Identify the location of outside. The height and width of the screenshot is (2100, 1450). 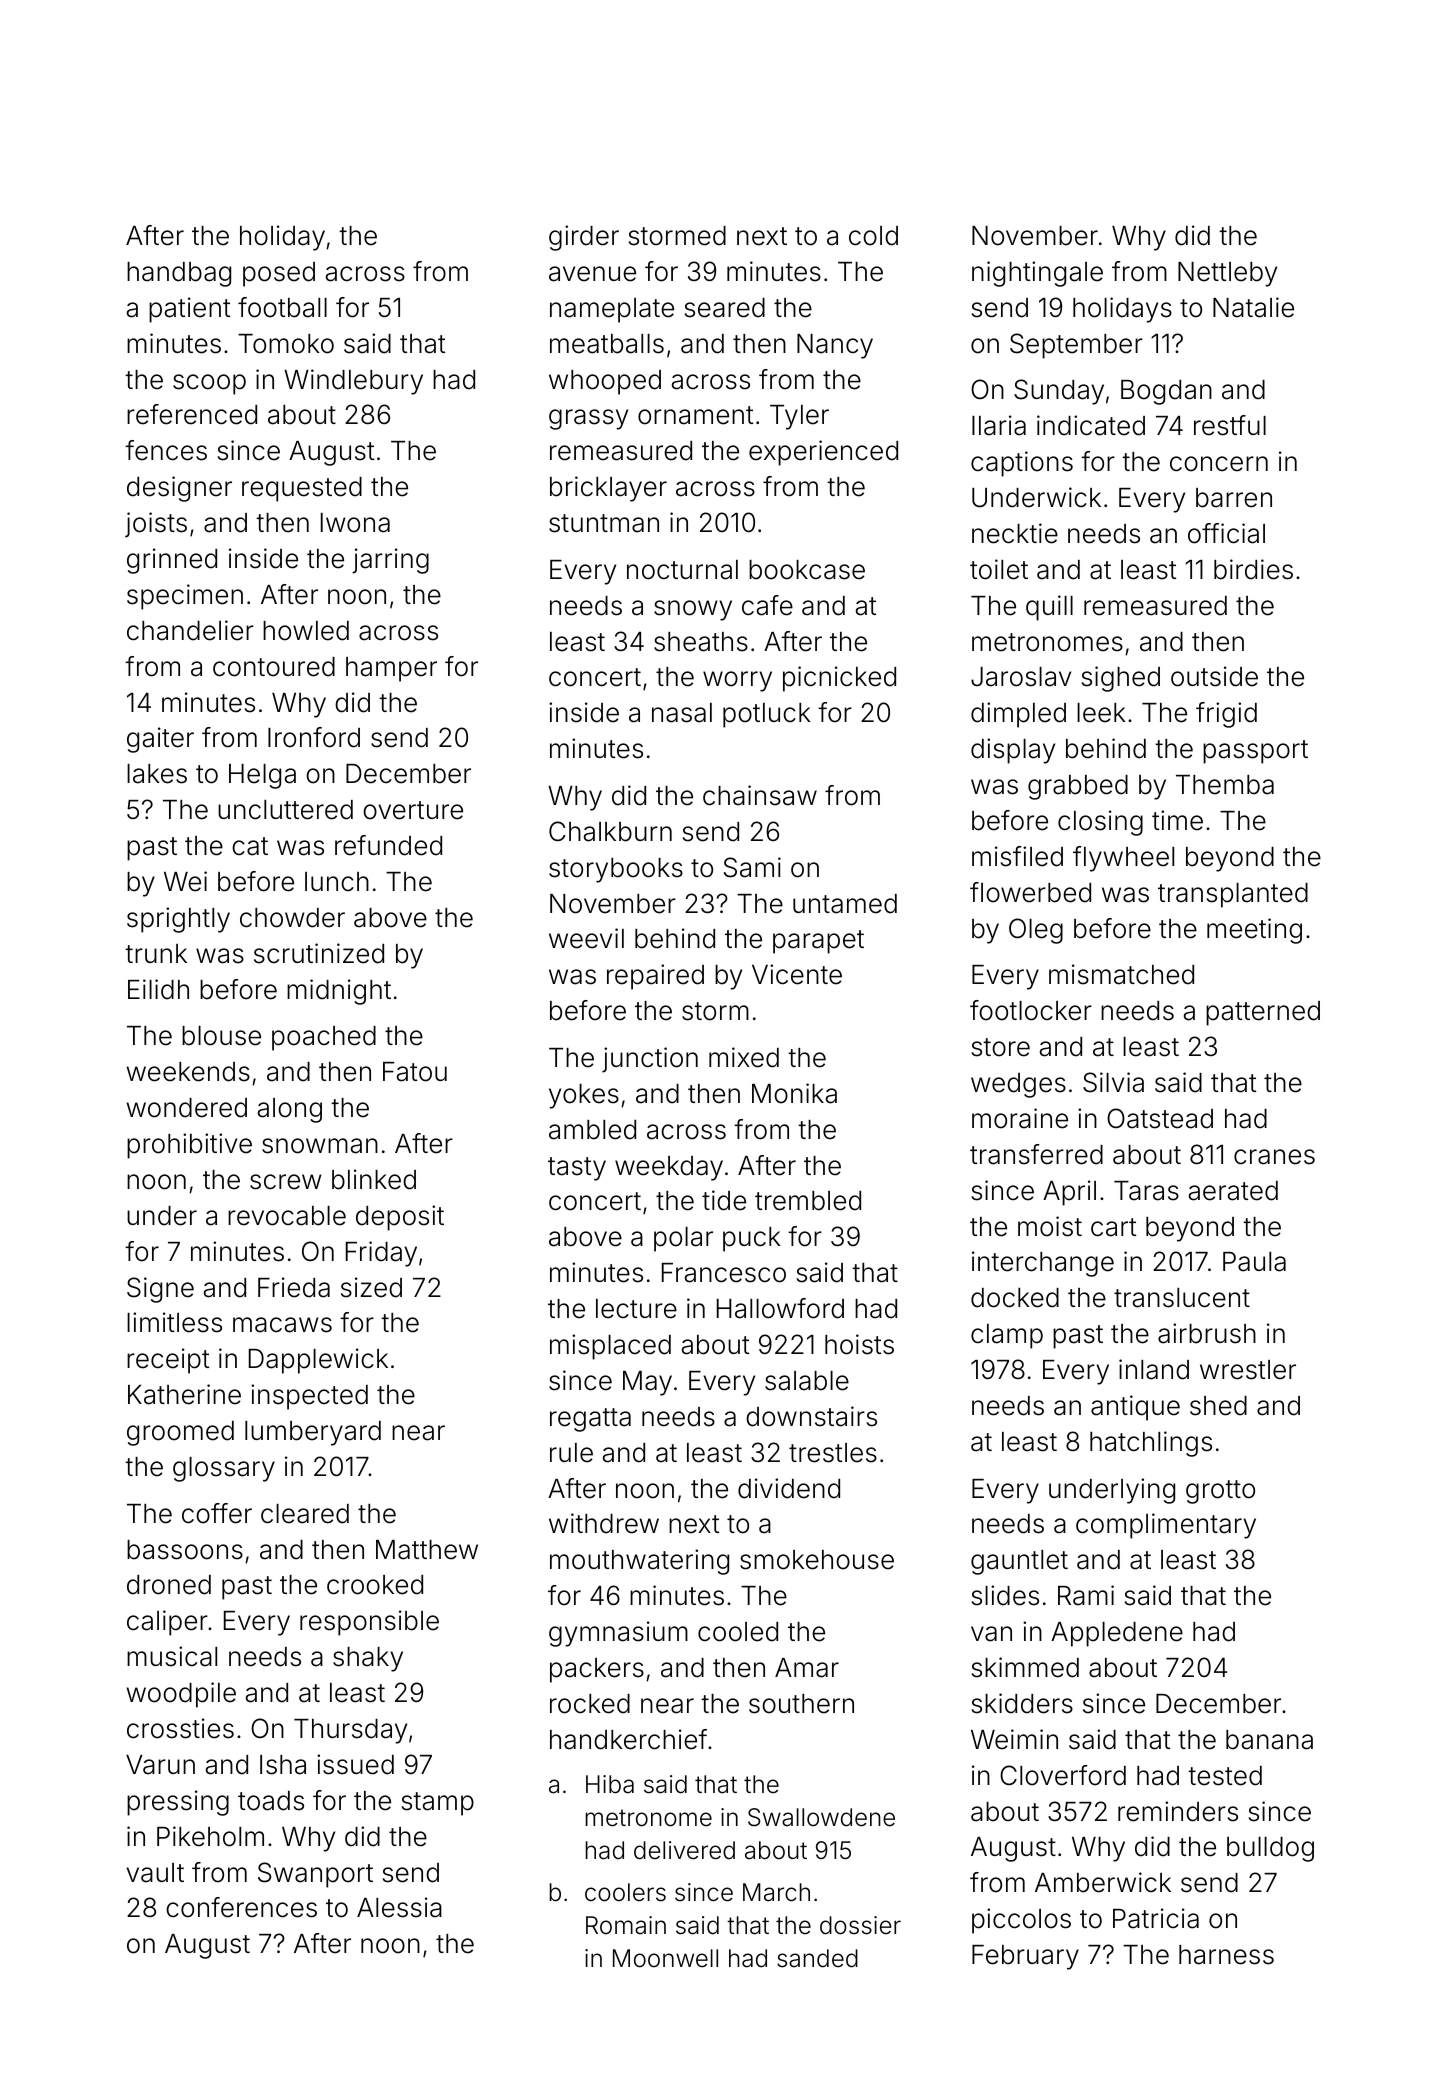
(1214, 676).
